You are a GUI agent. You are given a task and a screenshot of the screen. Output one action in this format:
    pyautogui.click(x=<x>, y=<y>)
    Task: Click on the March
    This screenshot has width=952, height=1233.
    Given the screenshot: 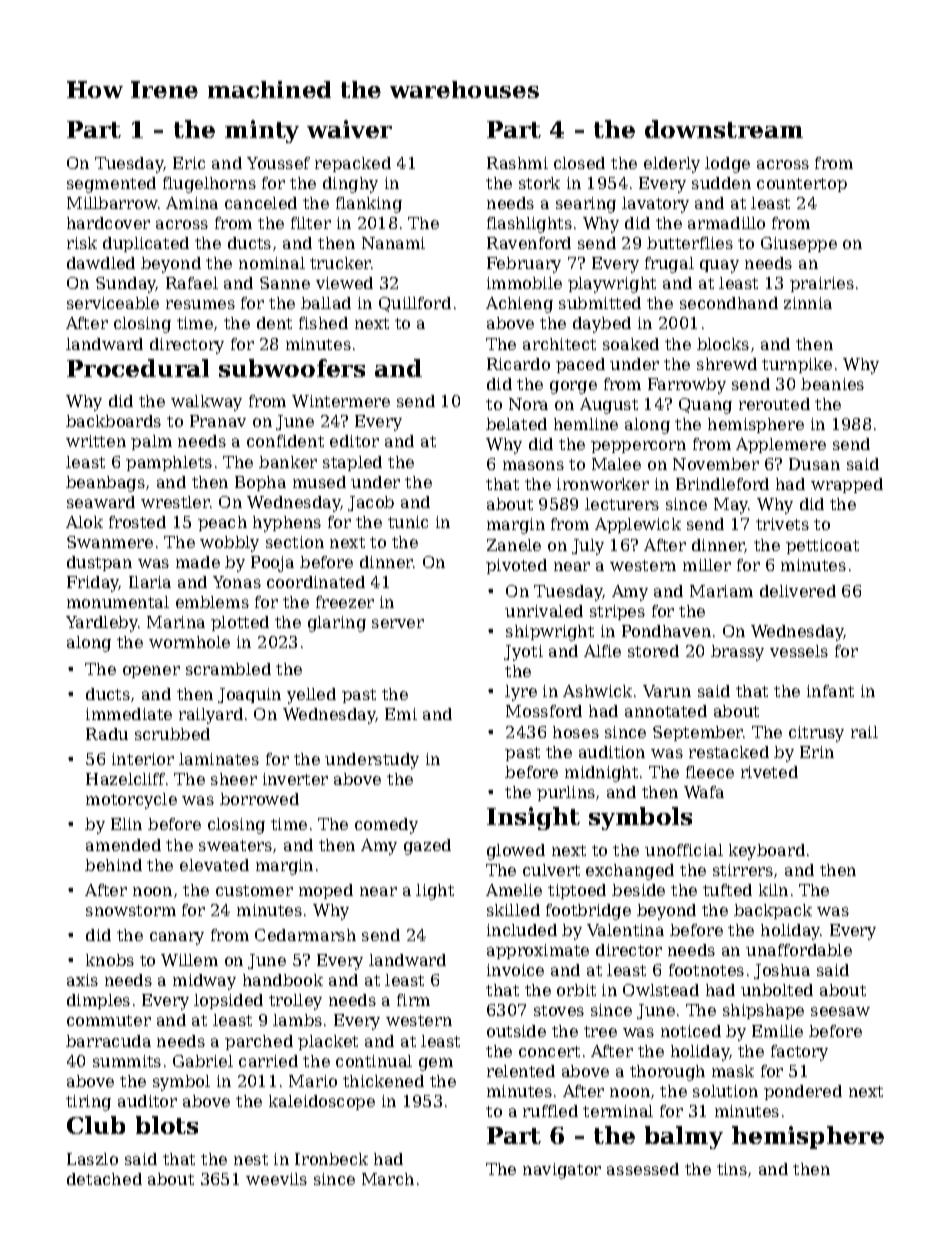 What is the action you would take?
    pyautogui.click(x=388, y=1179)
